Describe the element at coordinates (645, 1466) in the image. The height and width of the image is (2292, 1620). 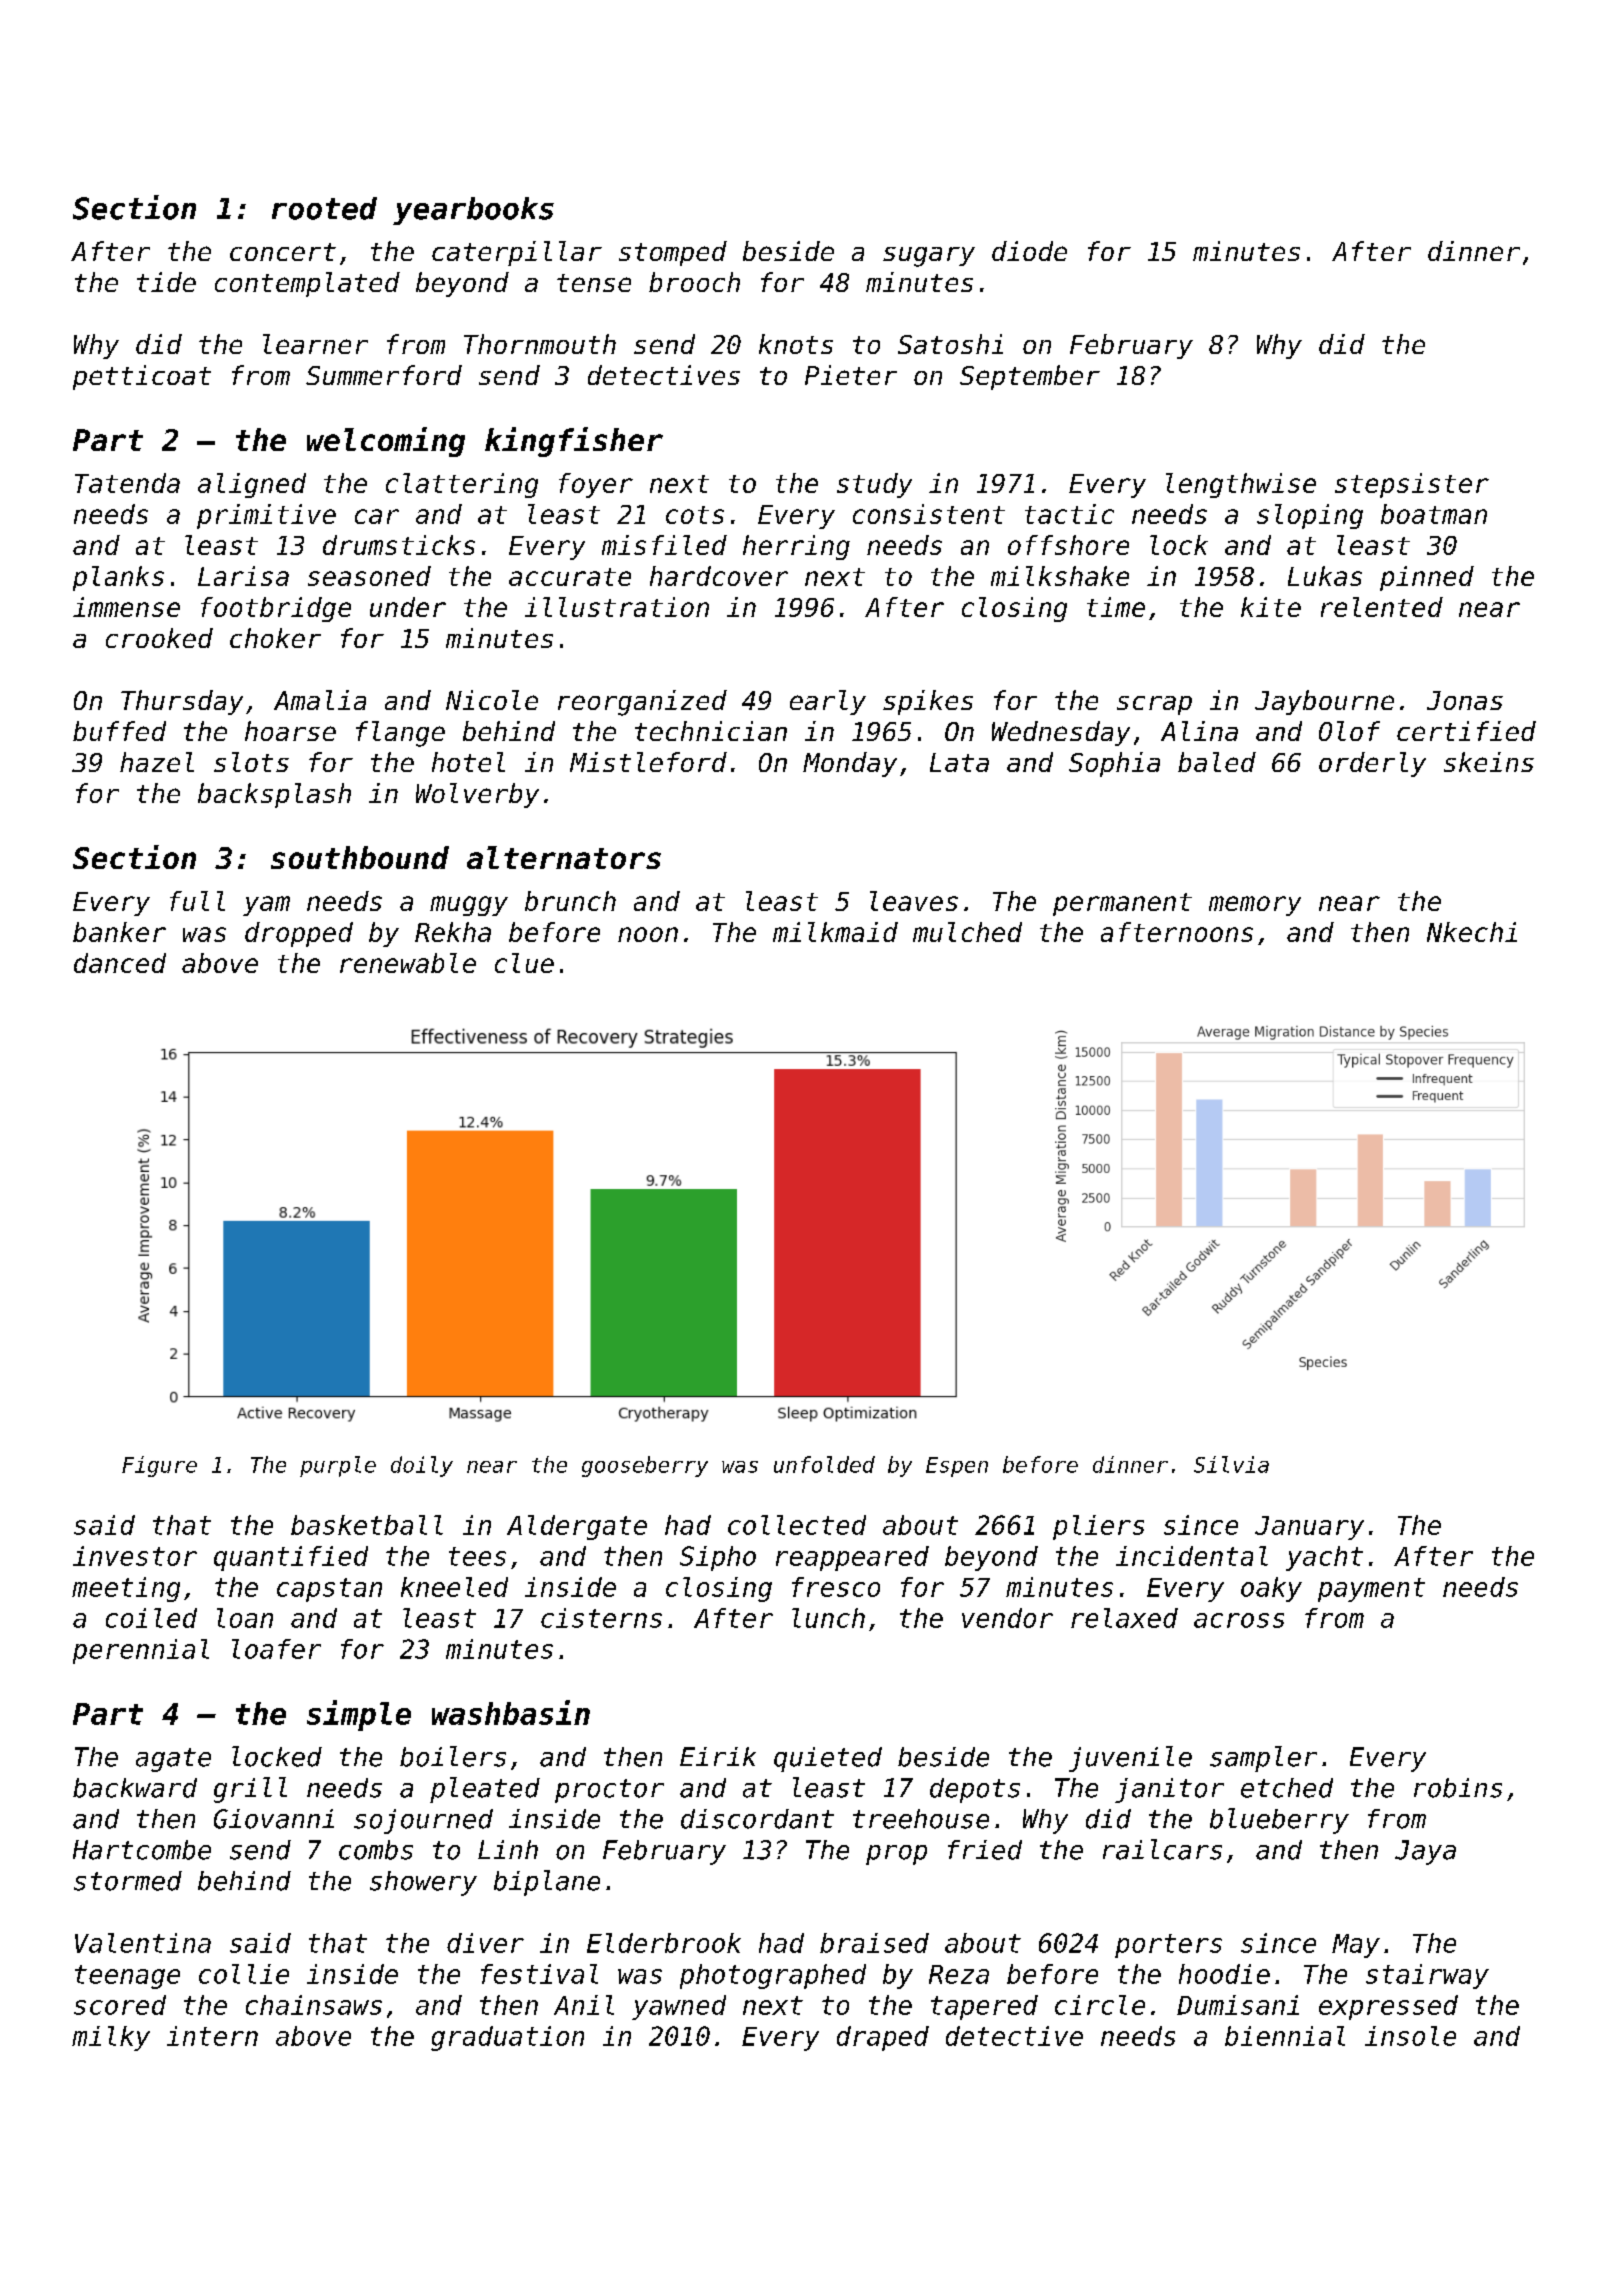
I see `gooseberry` at that location.
